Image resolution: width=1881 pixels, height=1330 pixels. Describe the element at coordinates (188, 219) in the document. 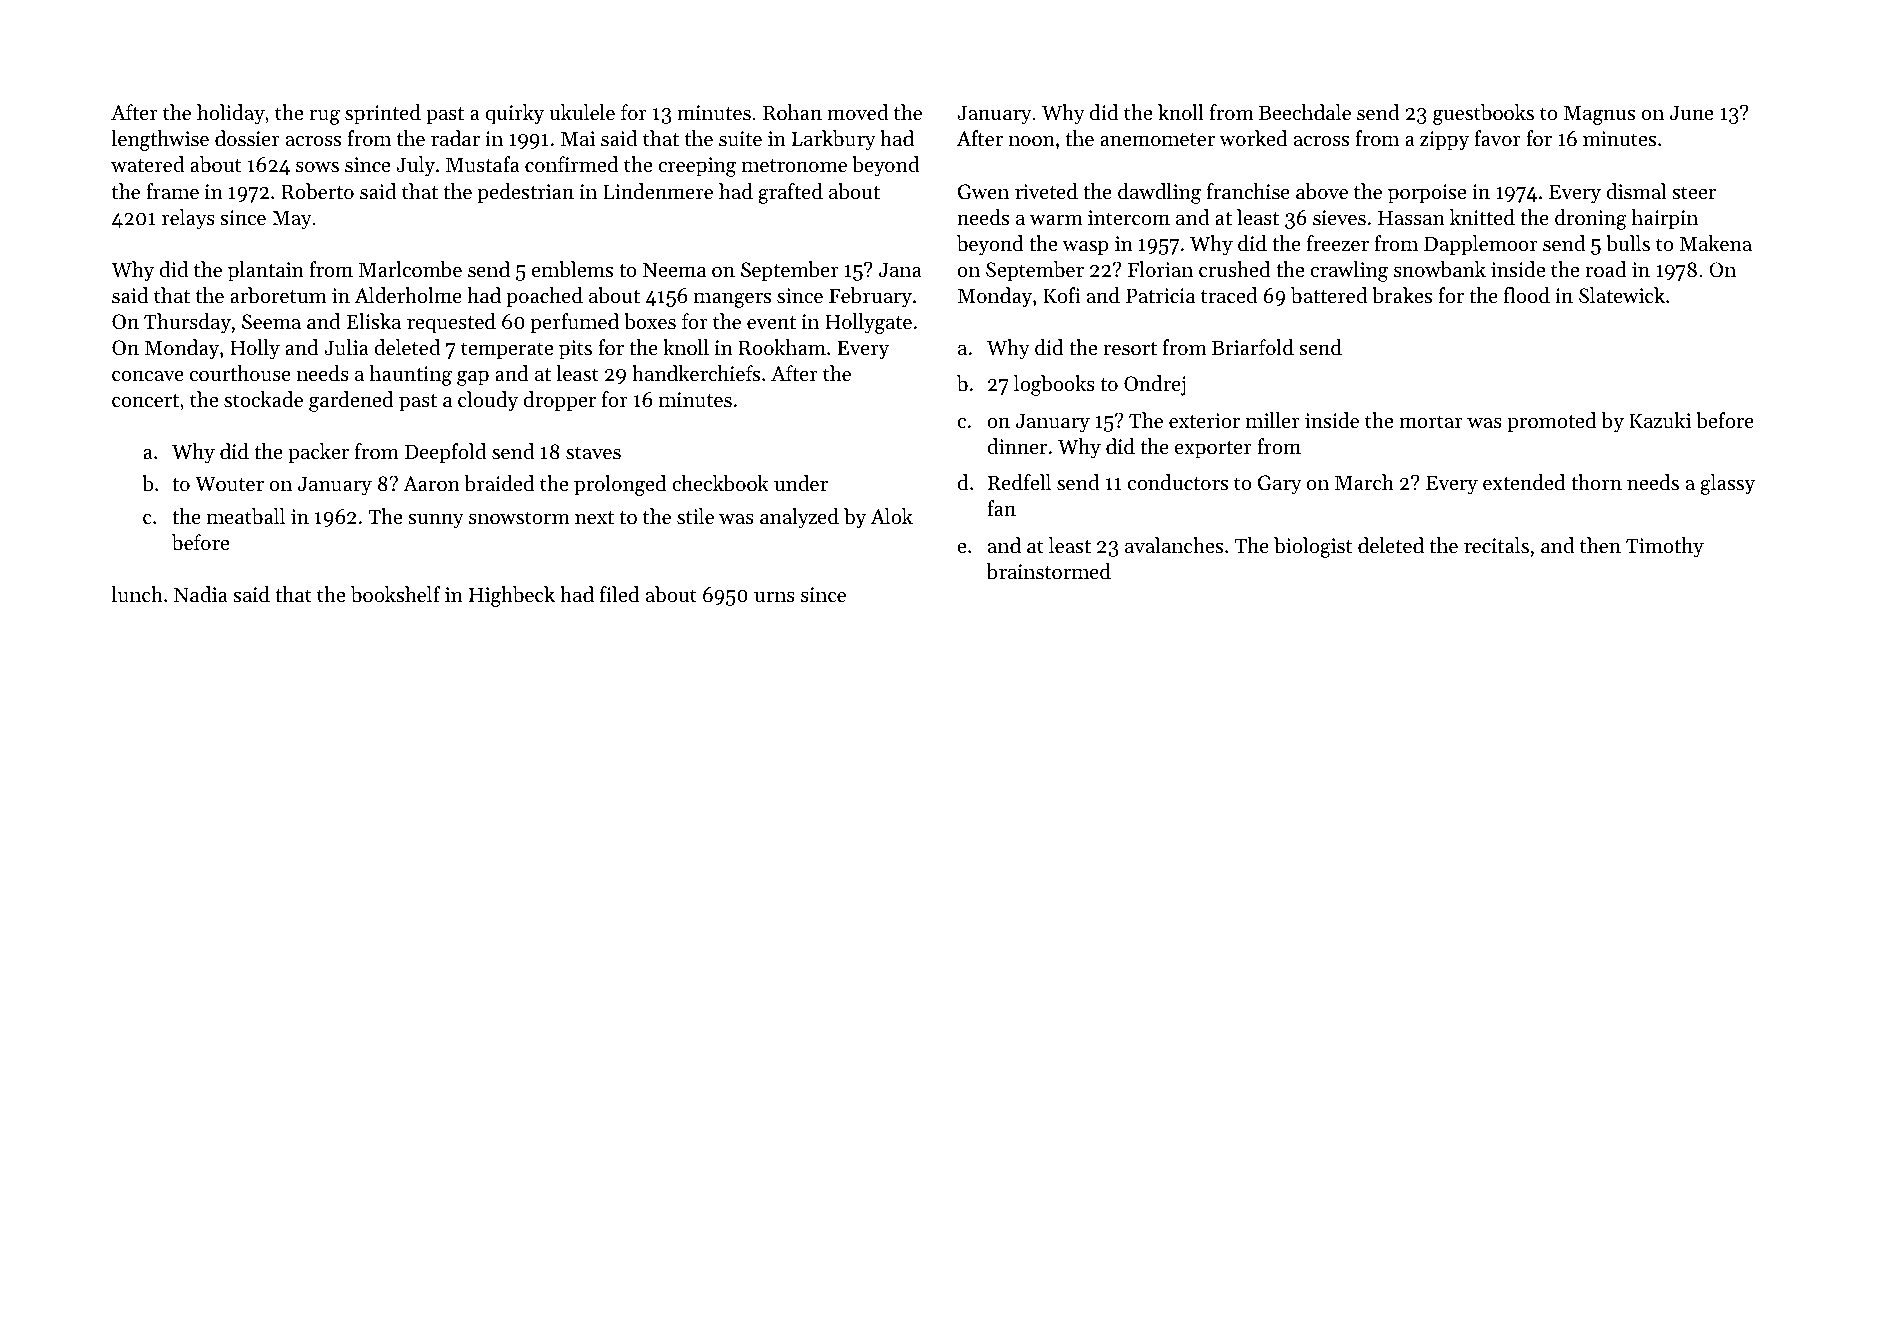

I see `relays` at that location.
